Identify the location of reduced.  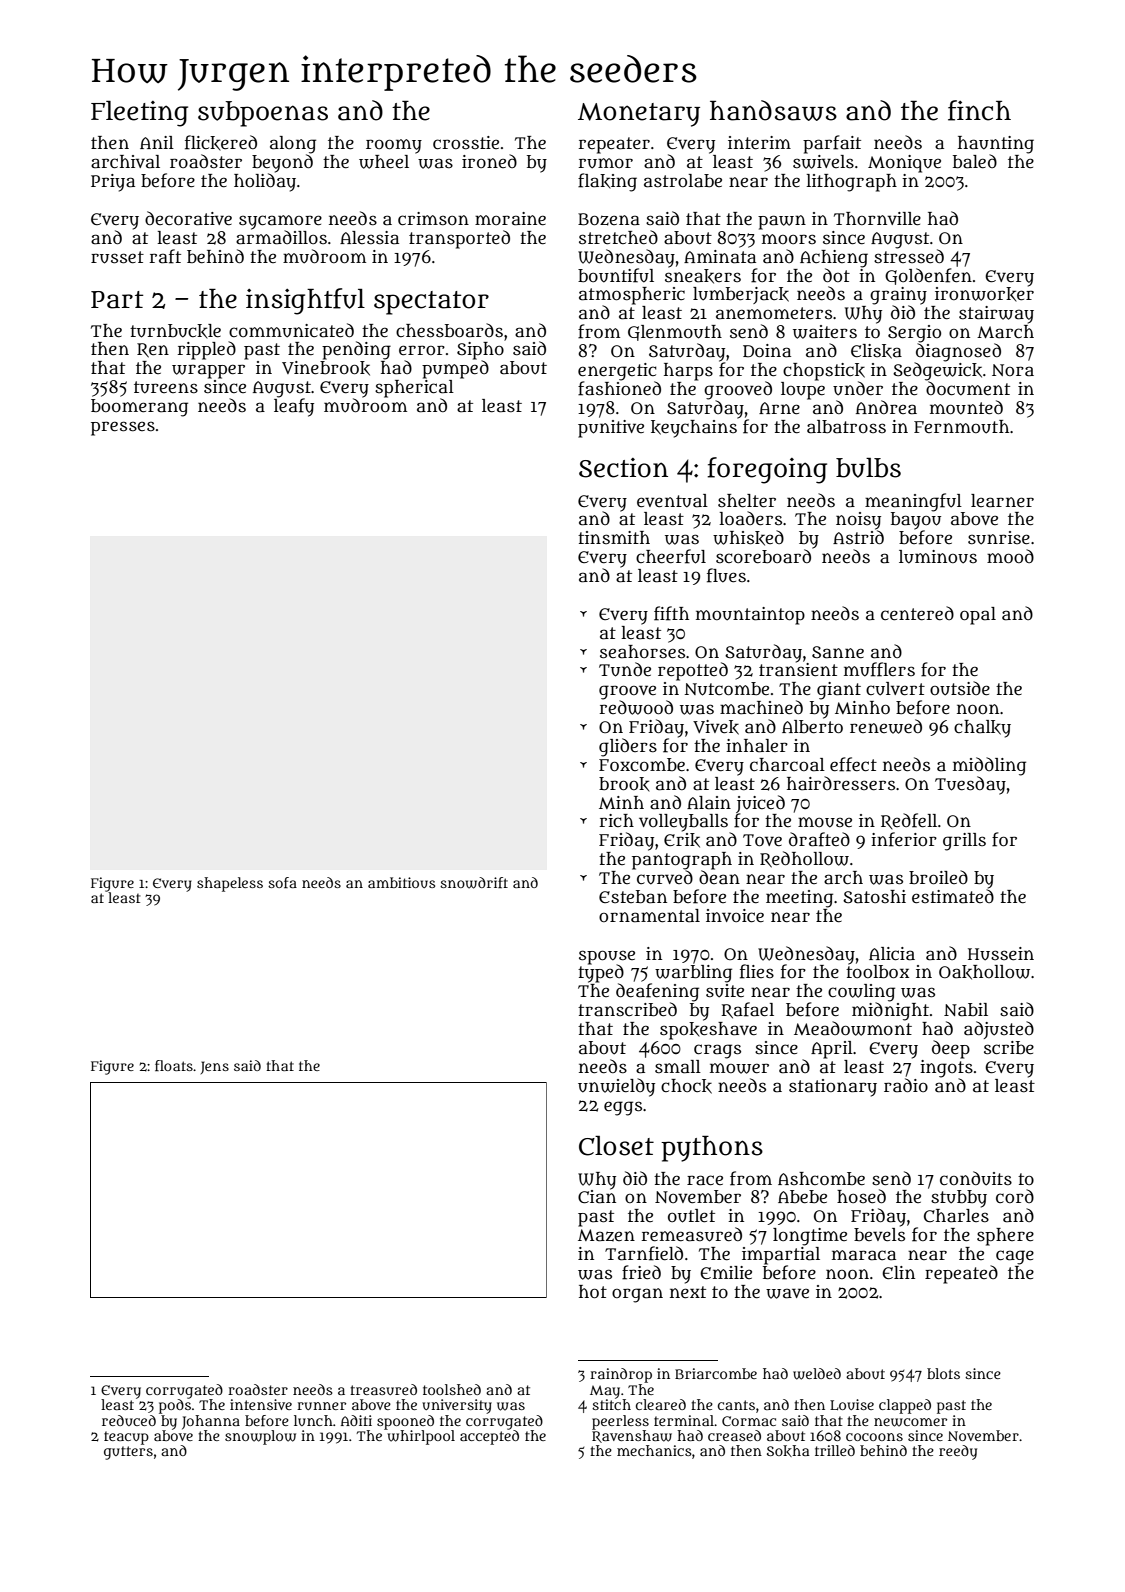
(129, 1420).
